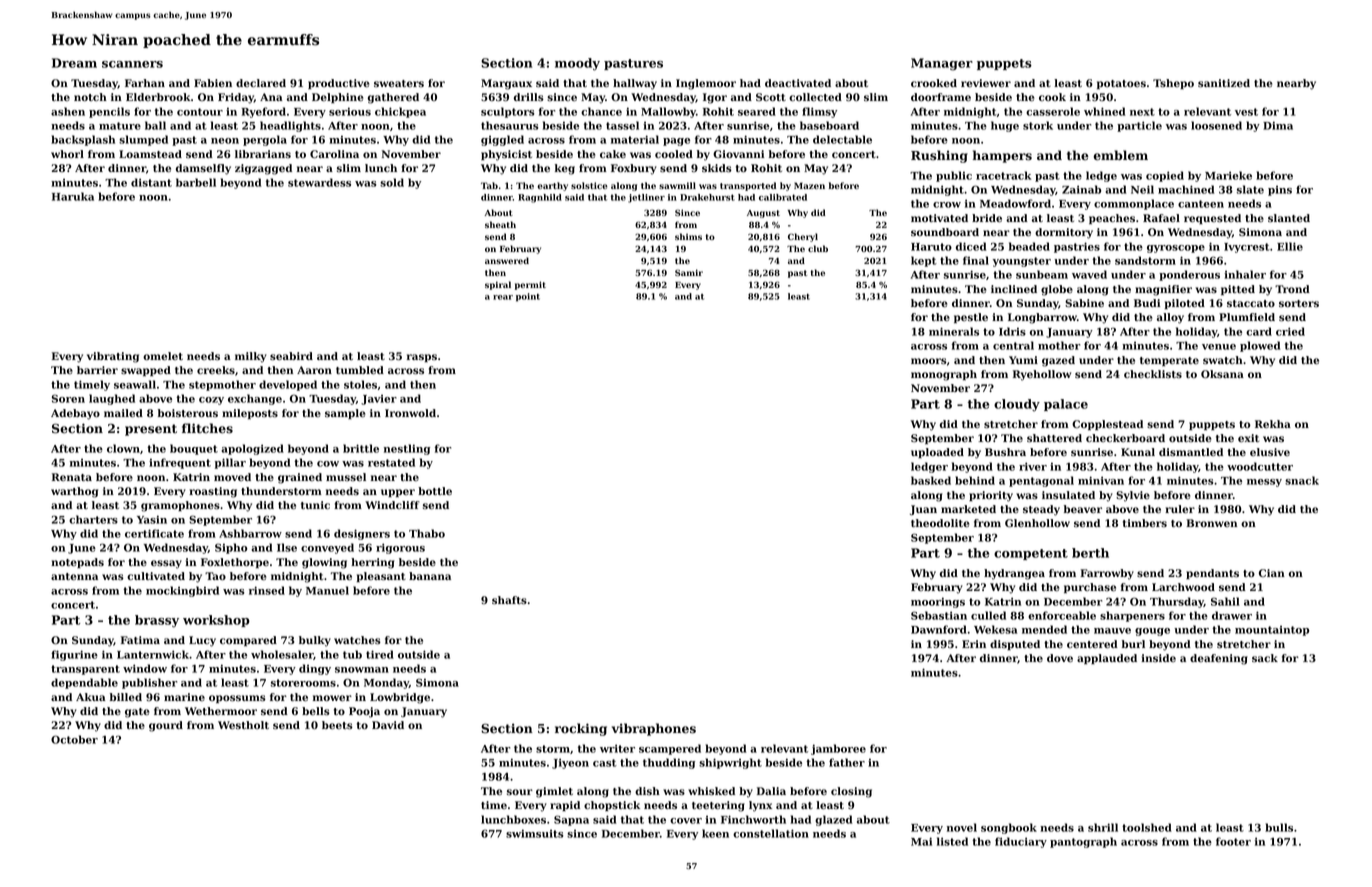 This document has height=887, width=1372. I want to click on Haruka, so click(73, 196).
